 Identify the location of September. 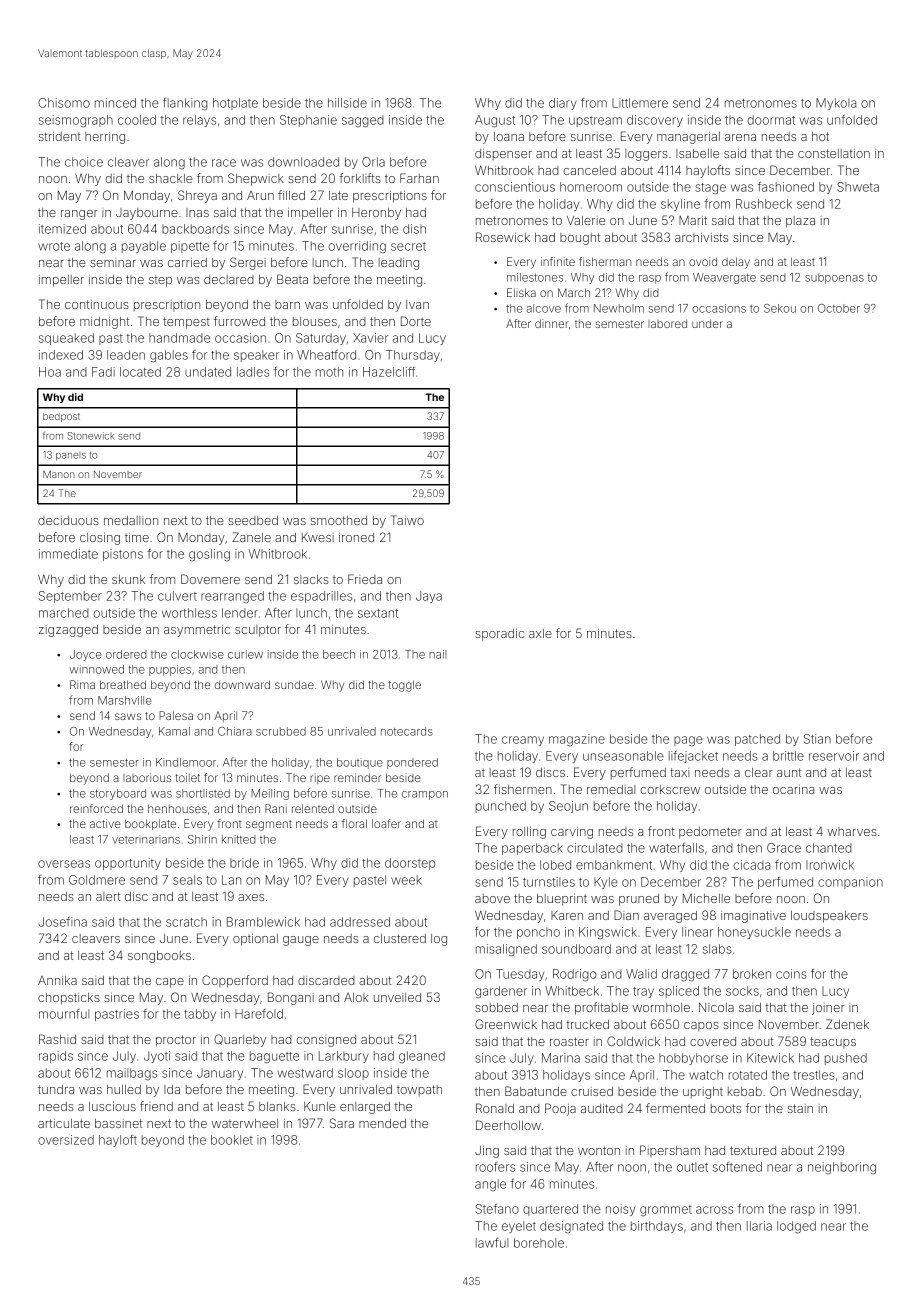
(70, 597).
